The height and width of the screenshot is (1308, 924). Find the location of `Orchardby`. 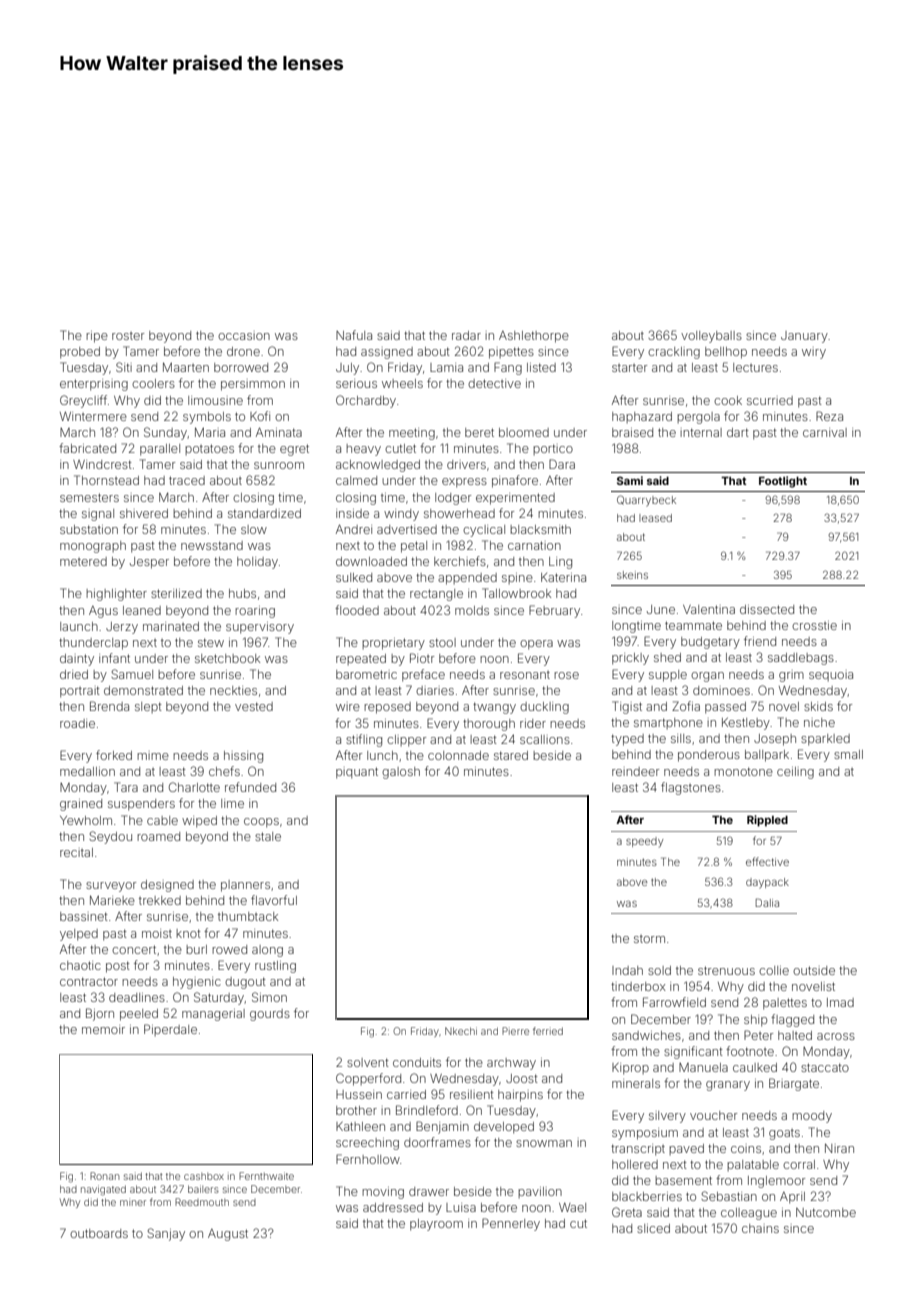

Orchardby is located at coordinates (366, 401).
